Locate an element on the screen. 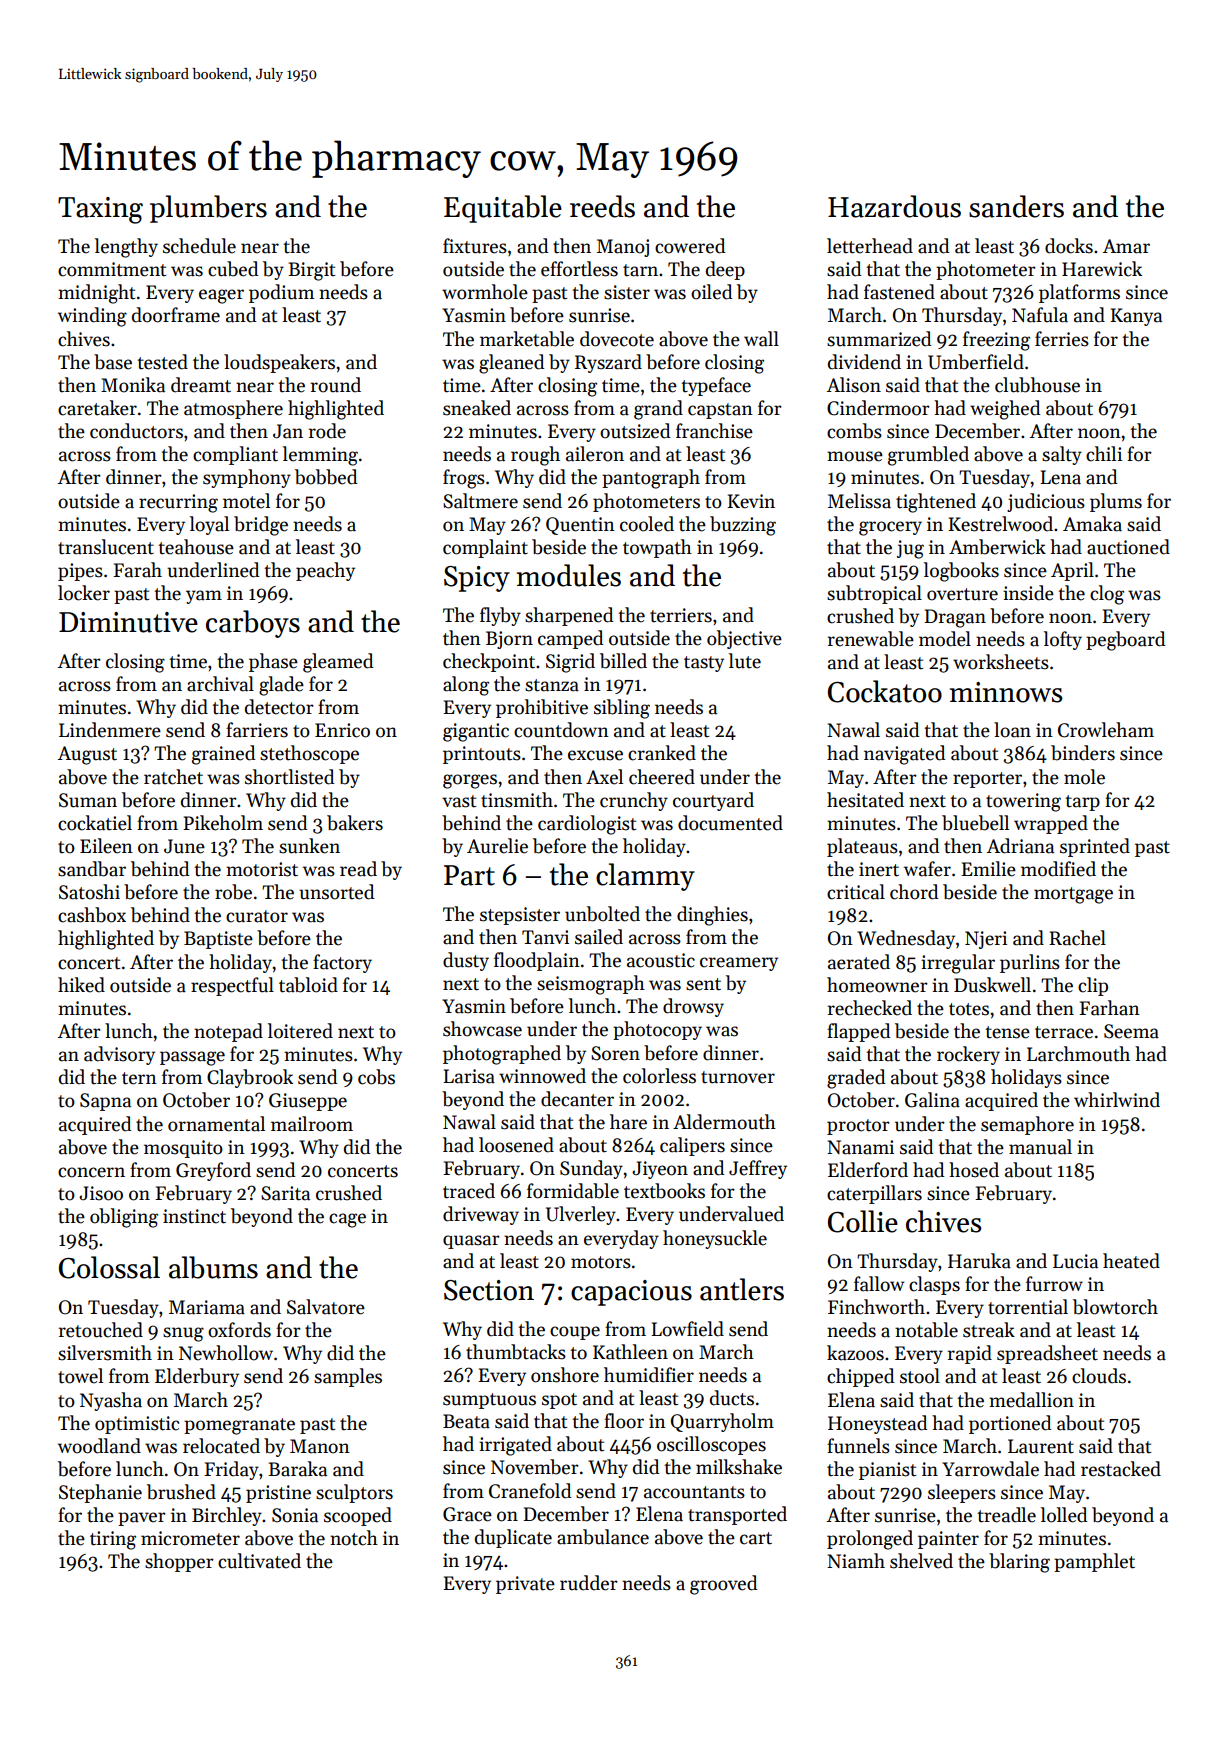 The height and width of the screenshot is (1740, 1231). August is located at coordinates (87, 755).
